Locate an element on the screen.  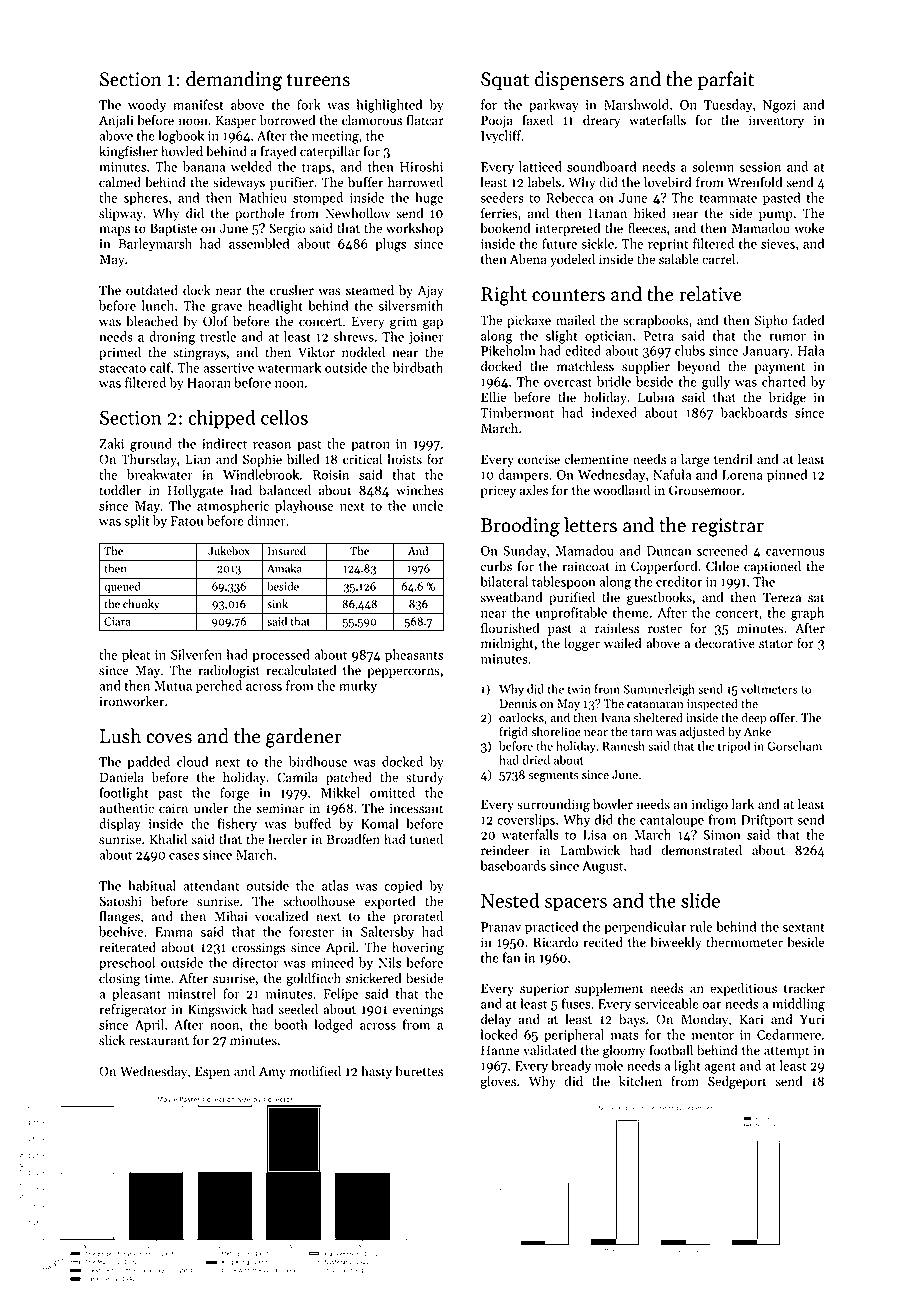
grim is located at coordinates (403, 322).
